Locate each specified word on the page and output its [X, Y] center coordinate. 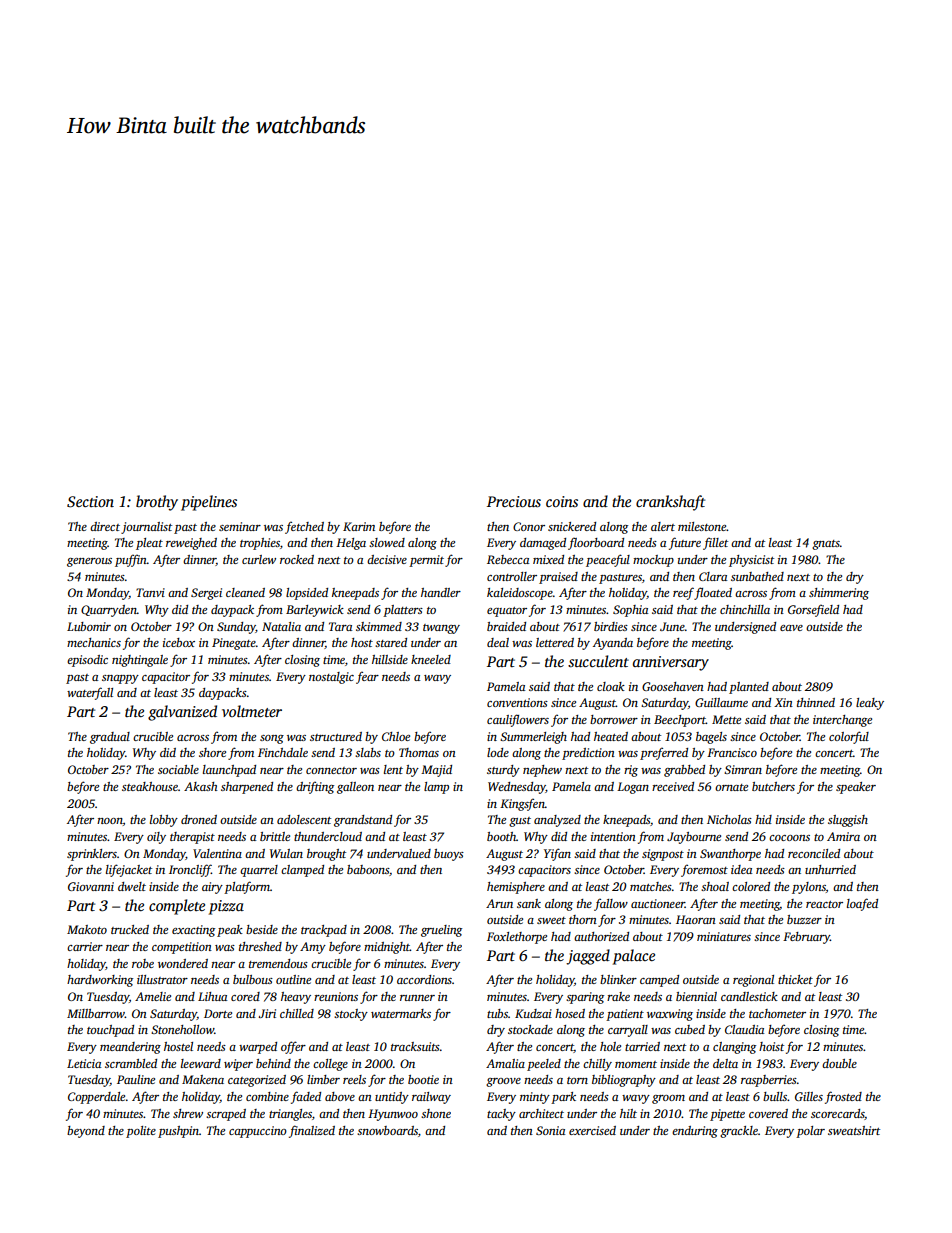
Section [90, 502]
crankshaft [670, 503]
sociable [178, 769]
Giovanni [91, 886]
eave [791, 628]
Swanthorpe [730, 855]
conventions [517, 702]
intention [613, 836]
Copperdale [96, 1098]
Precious [514, 501]
